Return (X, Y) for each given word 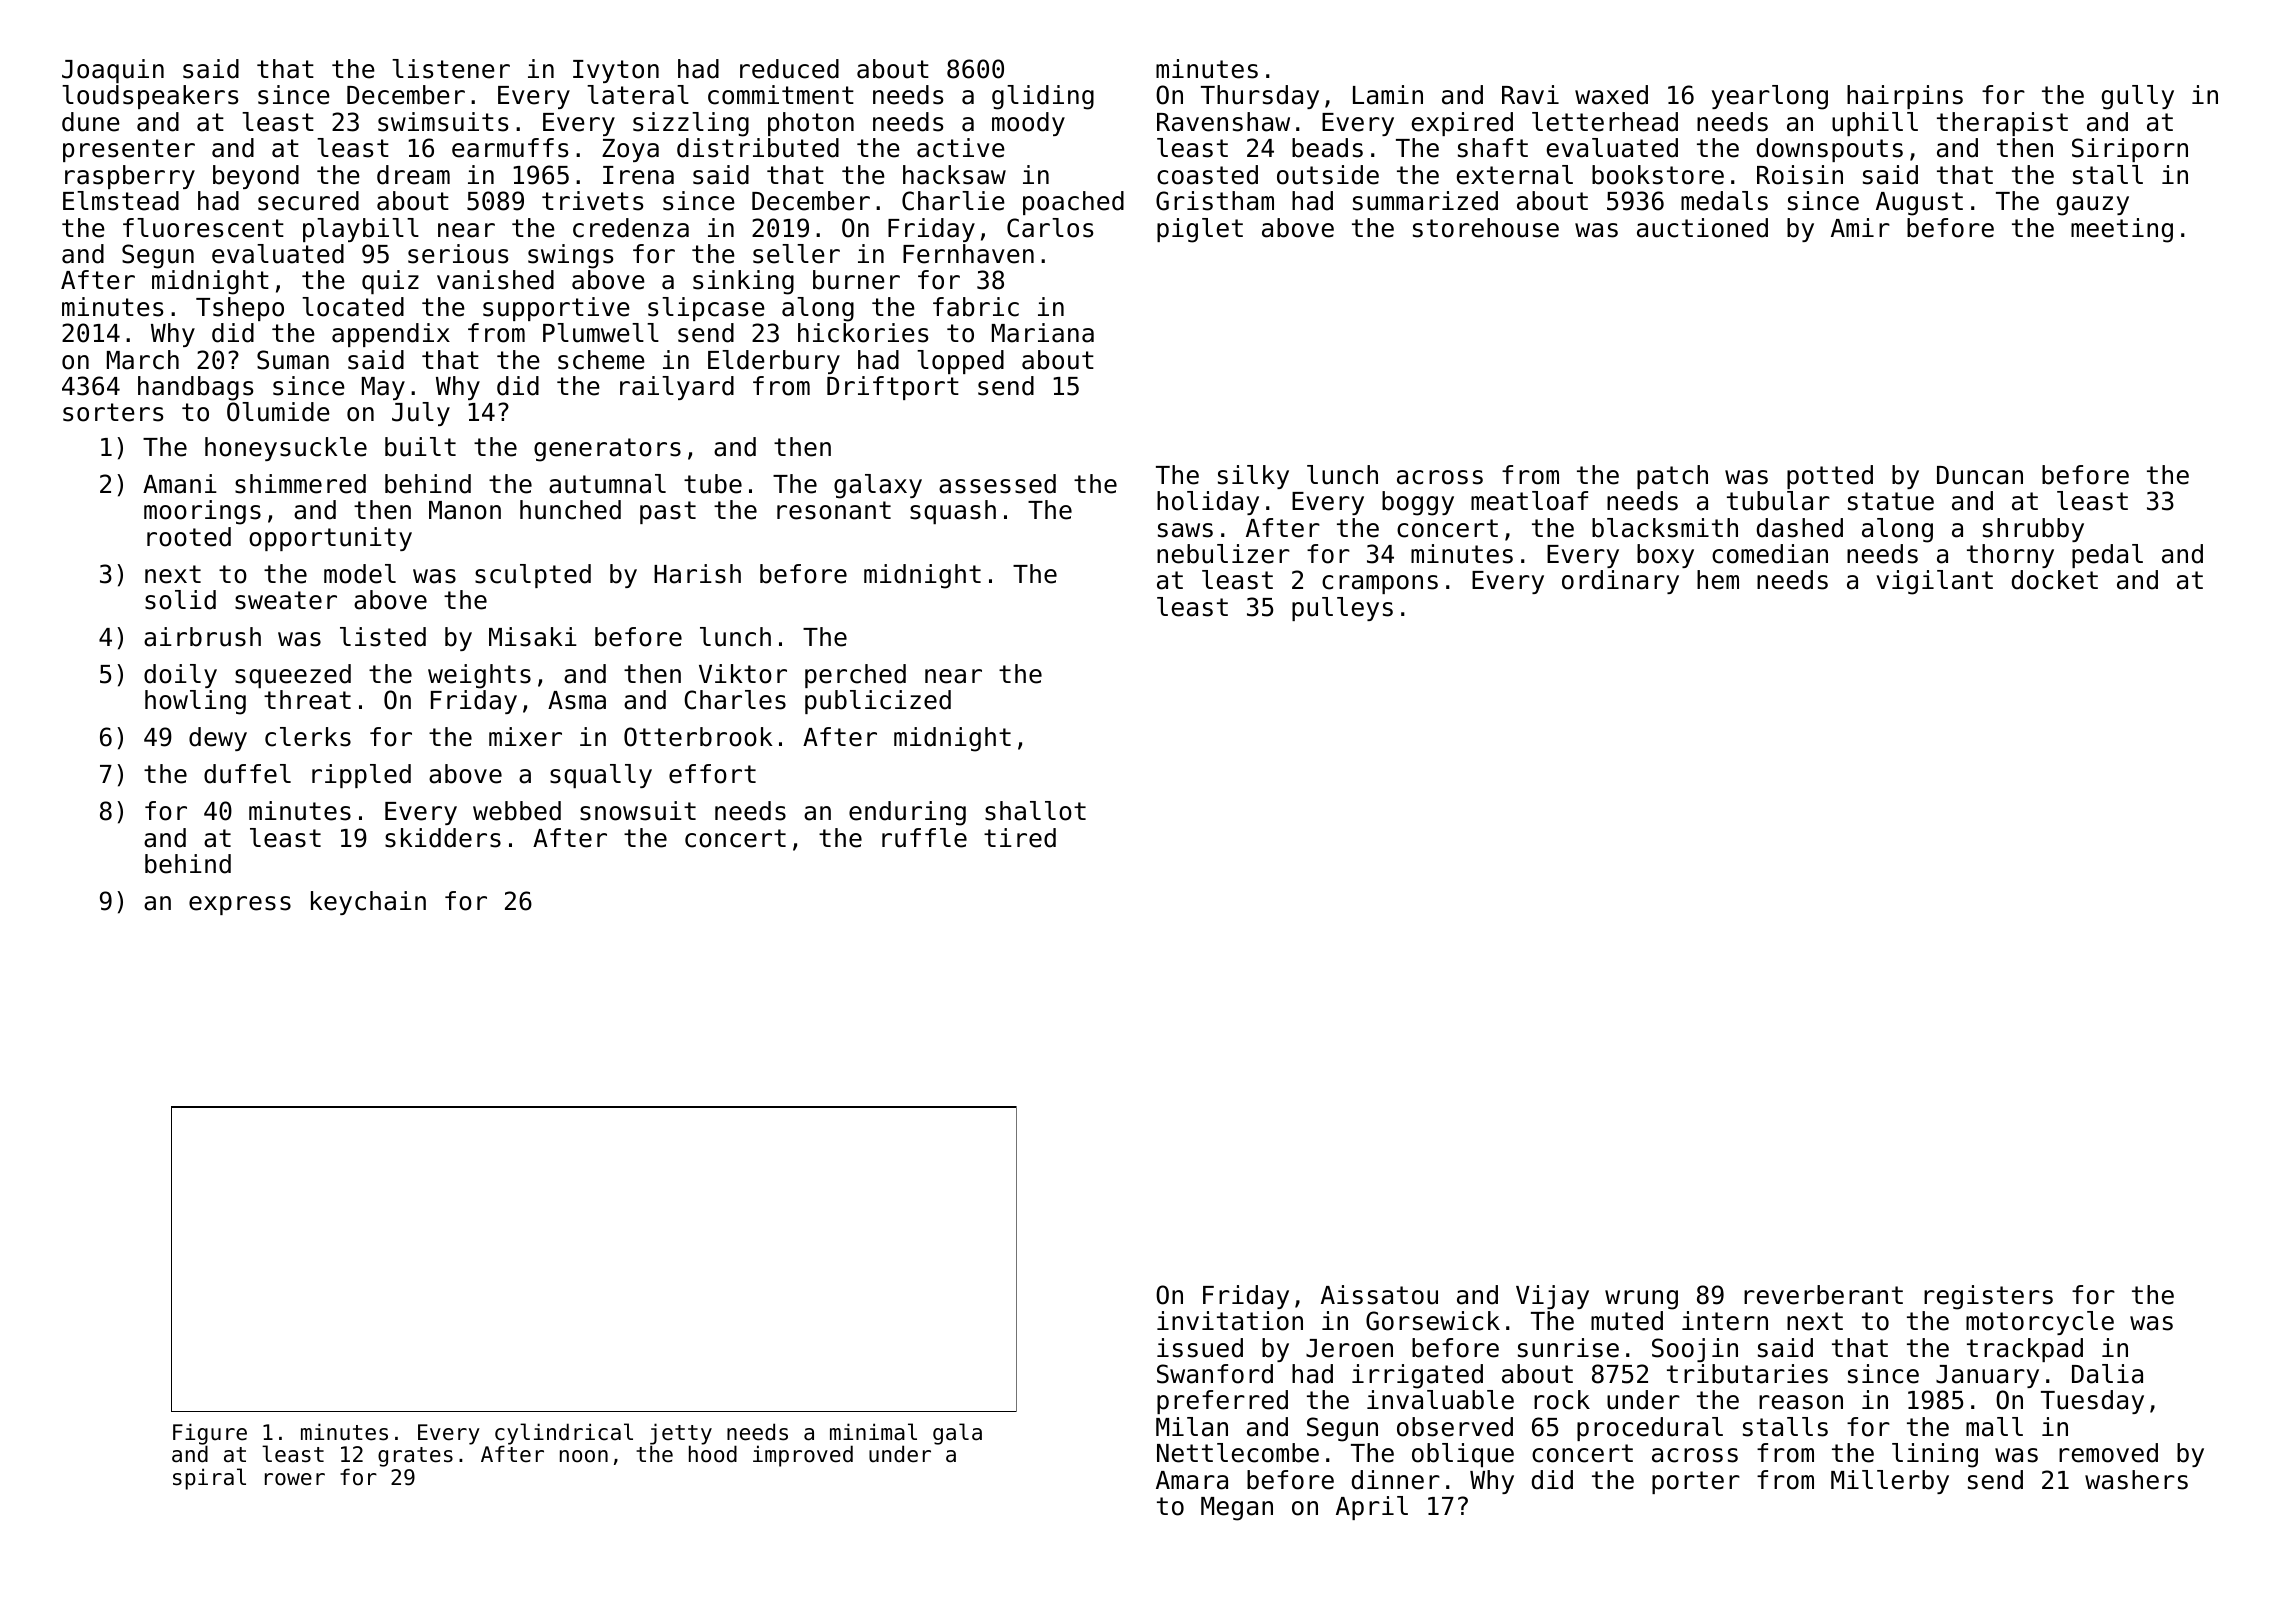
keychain (368, 903)
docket (2055, 580)
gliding (1043, 97)
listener (451, 69)
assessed (997, 484)
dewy (218, 739)
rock (1562, 1400)
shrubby (2033, 530)
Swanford (1215, 1374)
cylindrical (564, 1434)
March (143, 360)
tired (1020, 838)
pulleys (1342, 609)
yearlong (1770, 97)
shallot (1035, 811)
